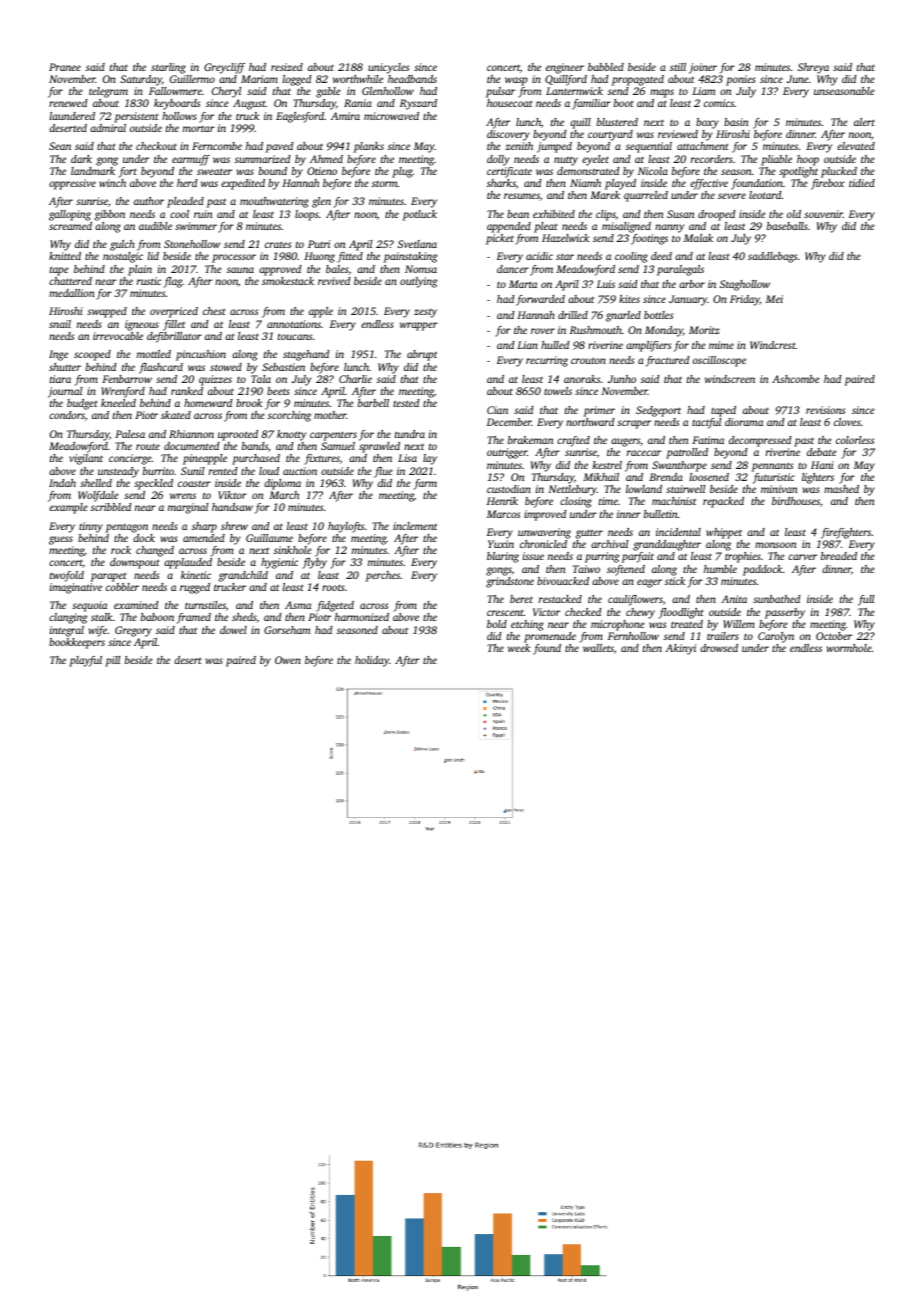  I want to click on perches, so click(383, 576).
